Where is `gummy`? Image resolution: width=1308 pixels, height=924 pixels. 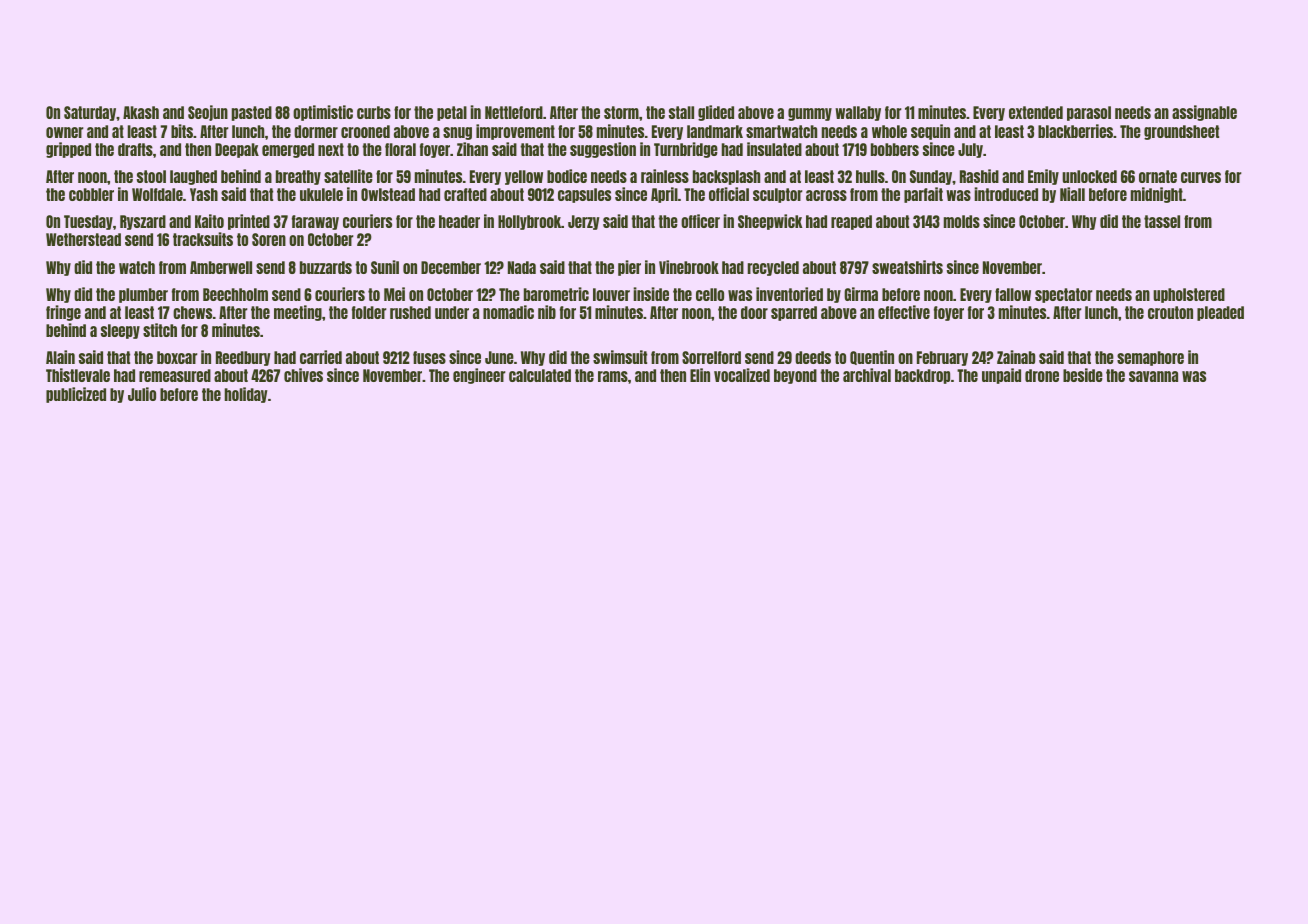 gummy is located at coordinates (810, 114).
